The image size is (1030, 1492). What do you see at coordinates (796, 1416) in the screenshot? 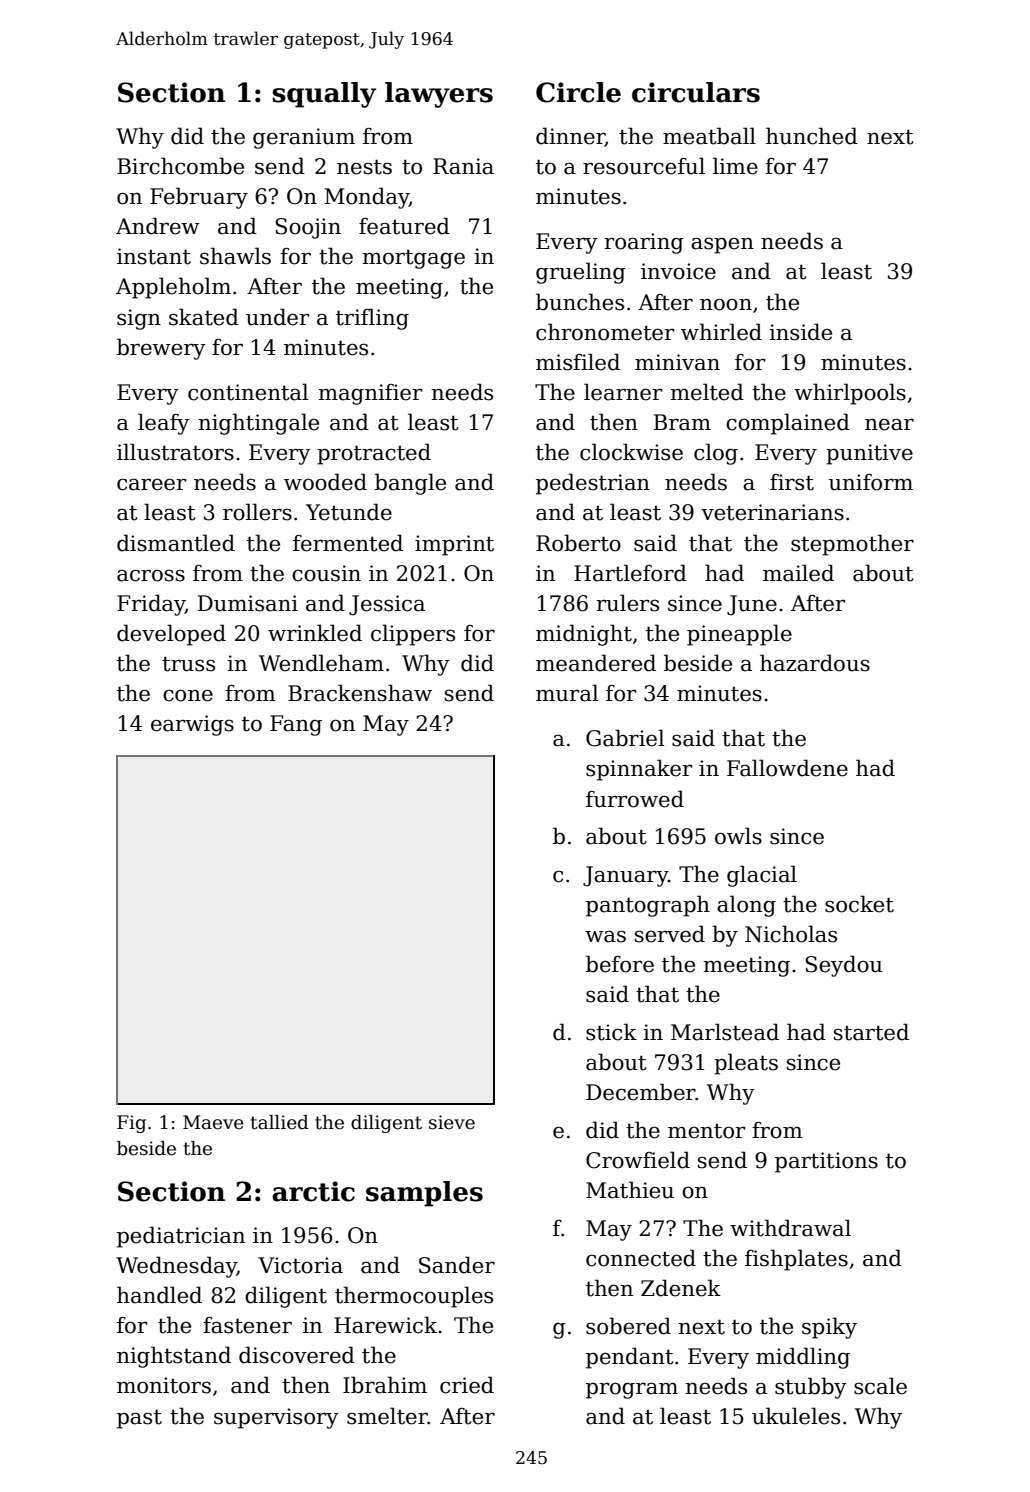
I see `ukuleles` at bounding box center [796, 1416].
